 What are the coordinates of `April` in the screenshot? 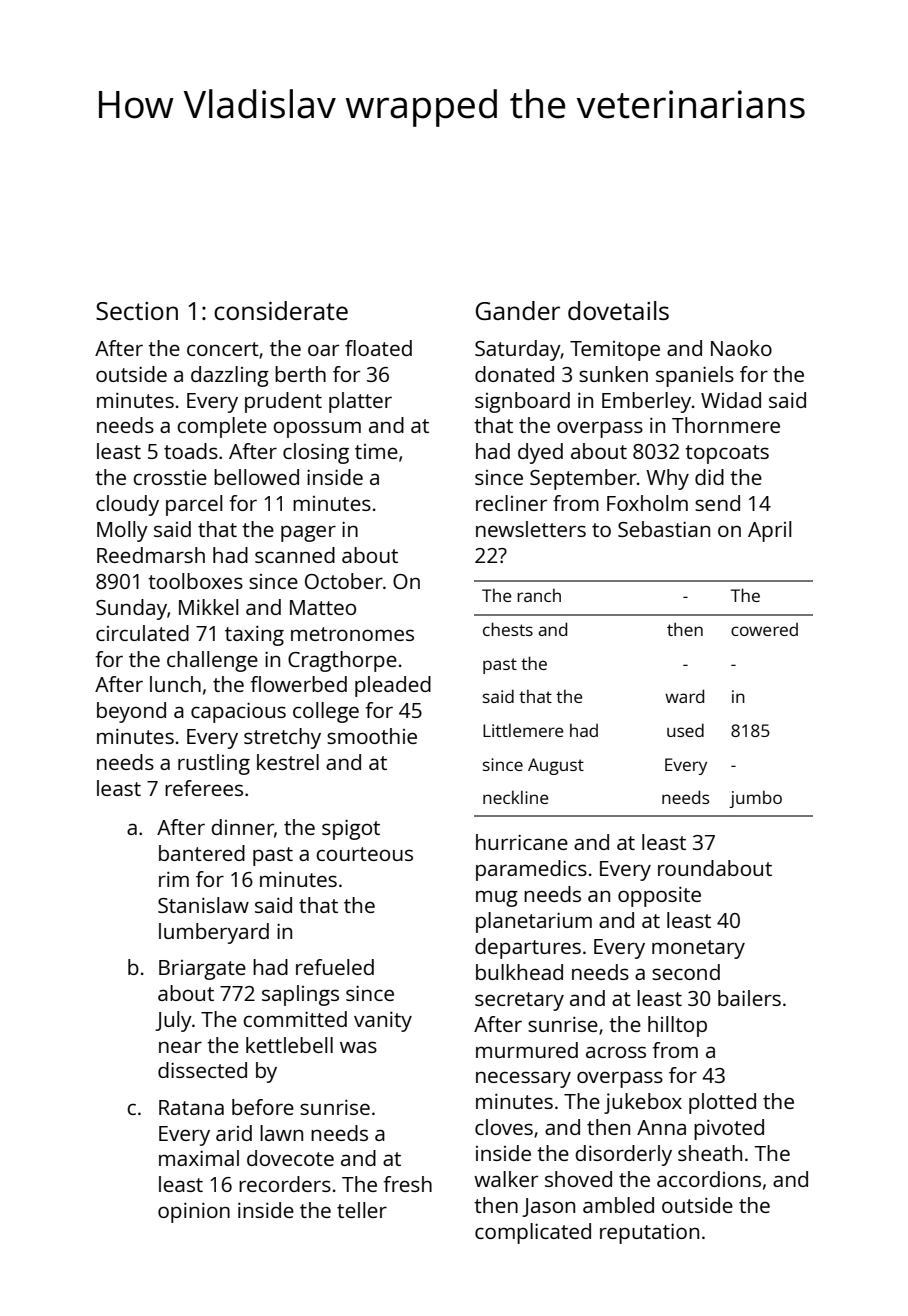 It's located at (770, 531).
